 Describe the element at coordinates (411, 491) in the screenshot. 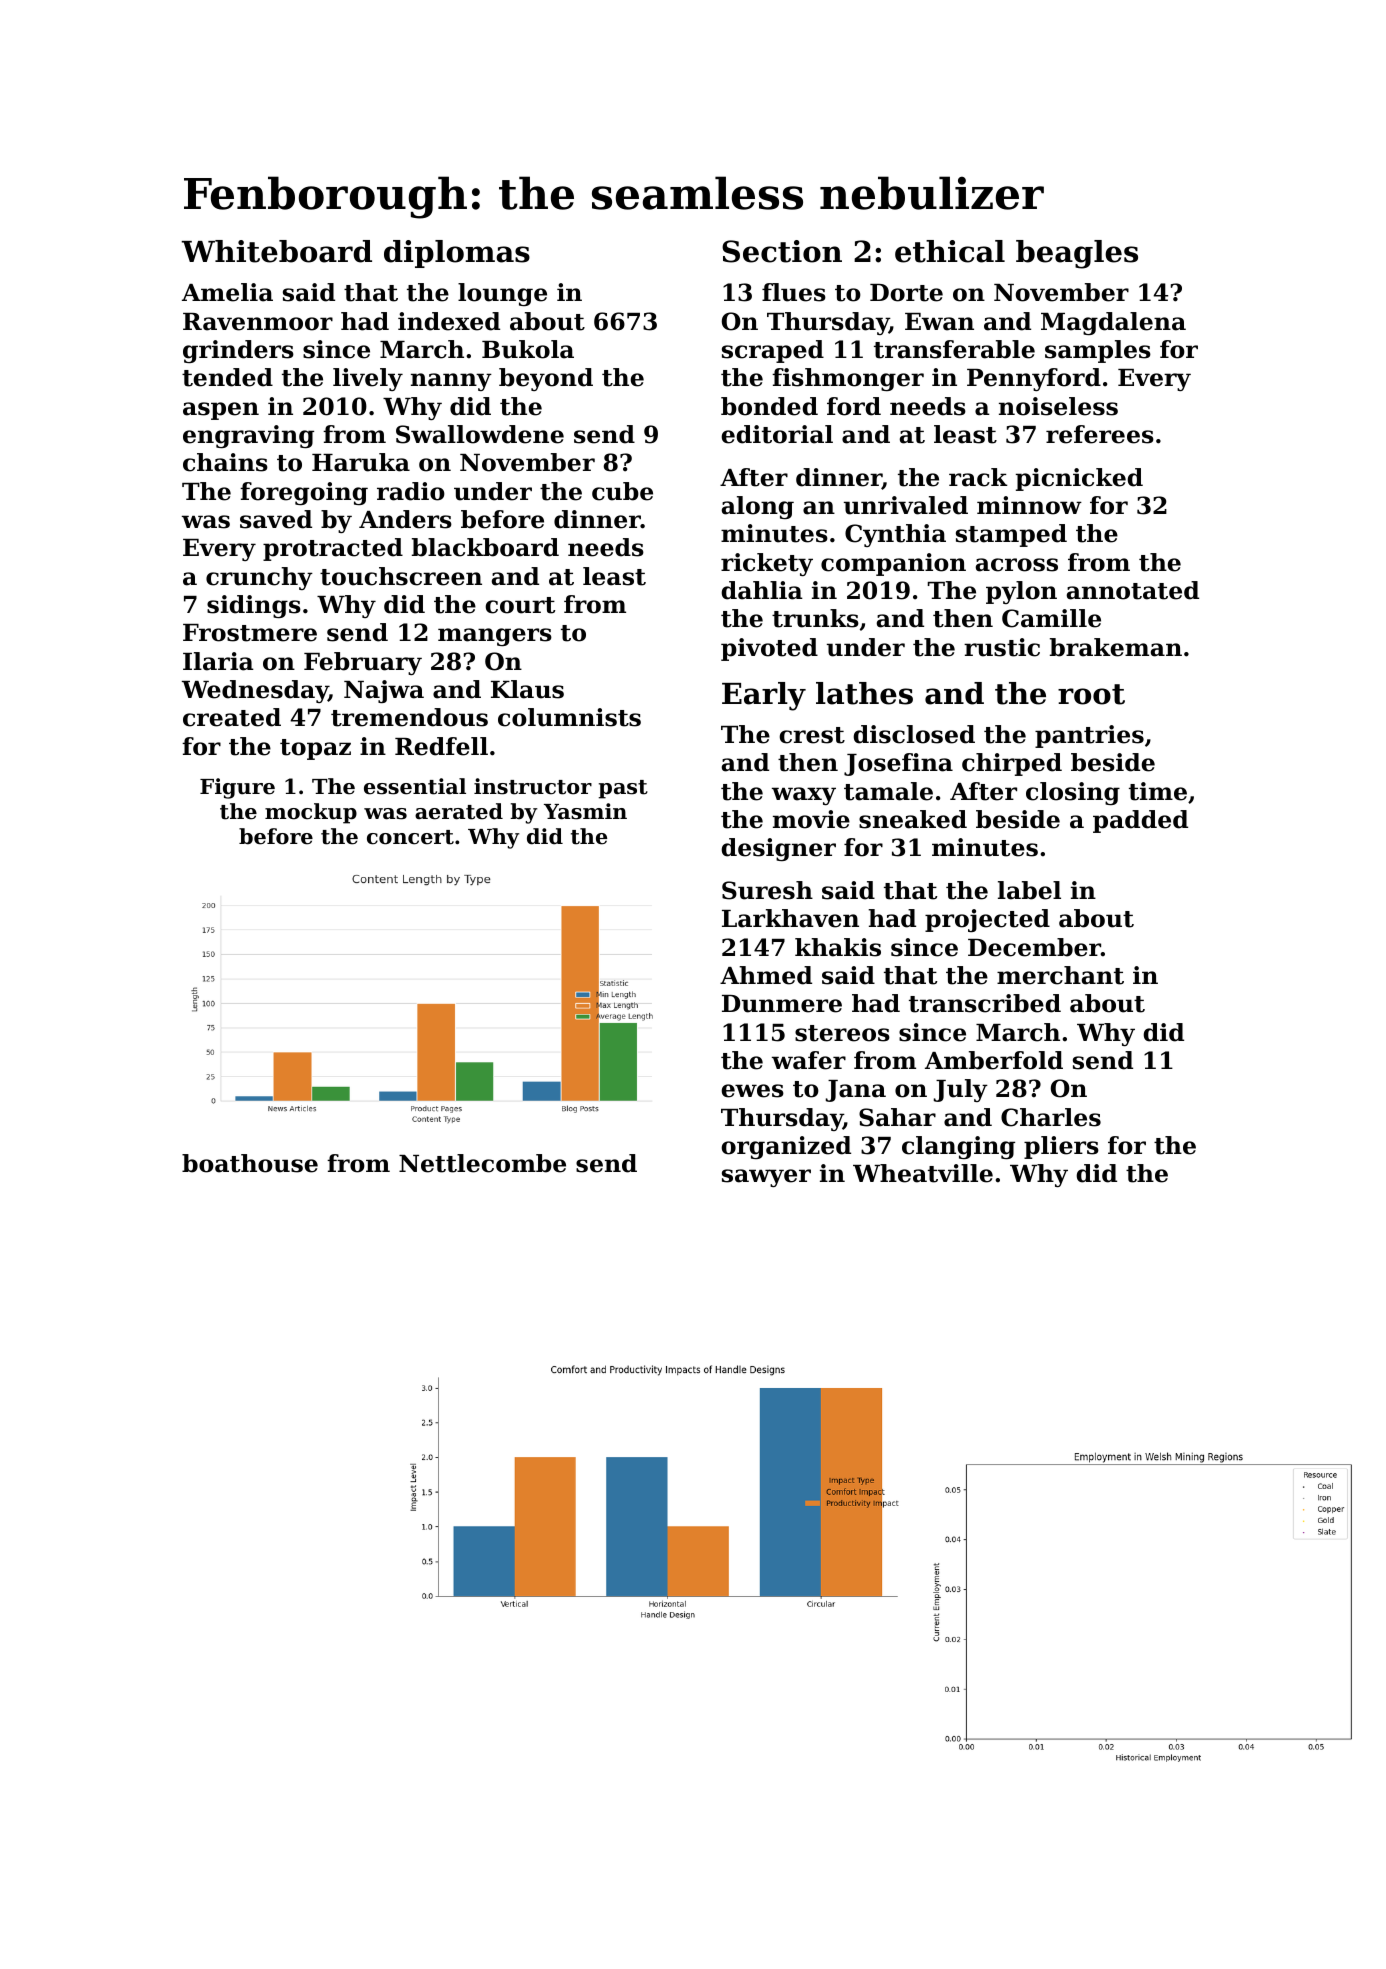

I see `radio` at that location.
